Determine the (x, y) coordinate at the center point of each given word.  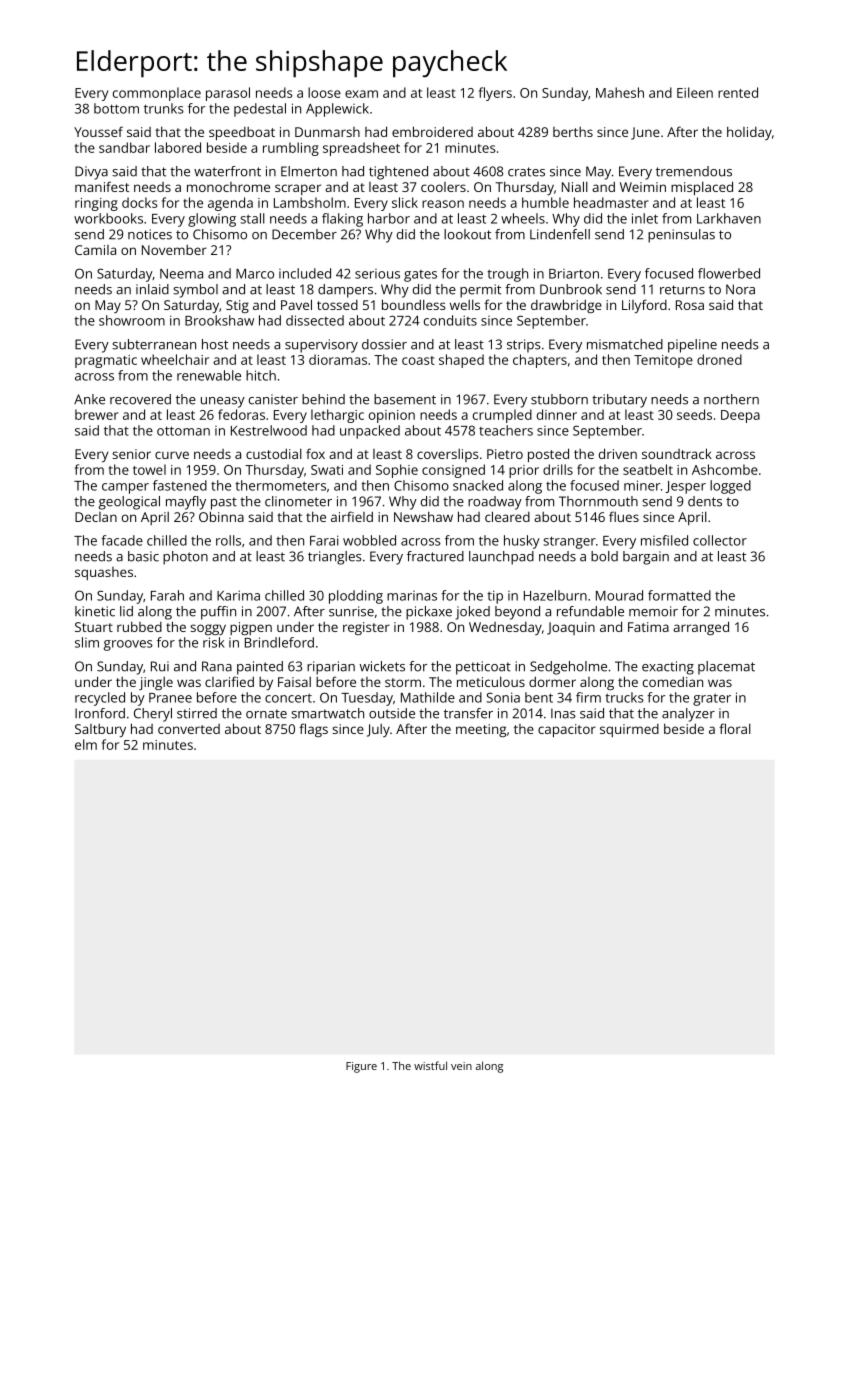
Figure (361, 1067)
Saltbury (100, 730)
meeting (481, 730)
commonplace (157, 94)
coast (418, 360)
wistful (430, 1065)
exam (361, 94)
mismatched (625, 344)
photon (185, 558)
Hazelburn (555, 595)
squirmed (629, 730)
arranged (701, 628)
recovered (140, 399)
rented (738, 92)
